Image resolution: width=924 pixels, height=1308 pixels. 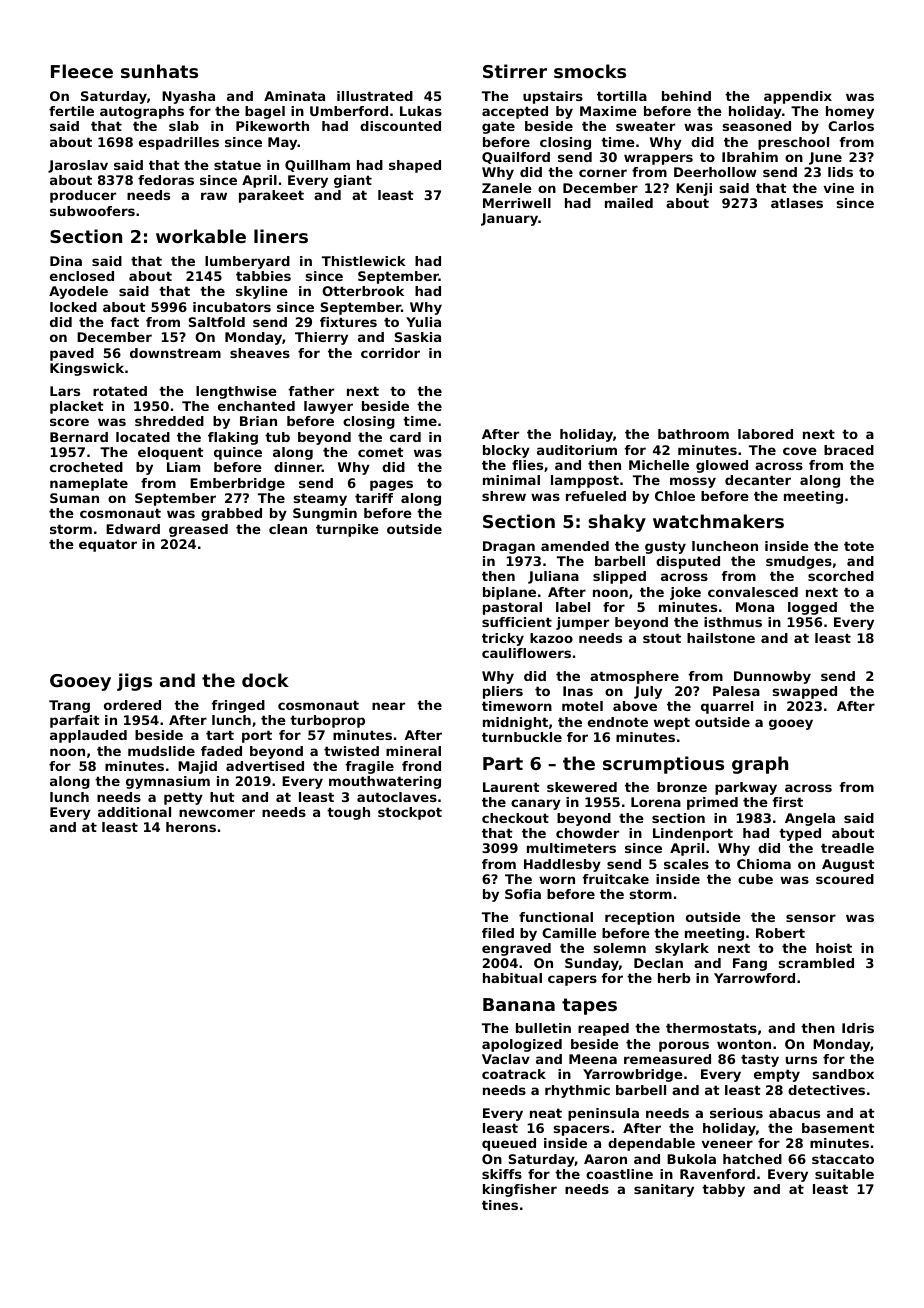 What do you see at coordinates (166, 180) in the screenshot?
I see `fedoras` at bounding box center [166, 180].
